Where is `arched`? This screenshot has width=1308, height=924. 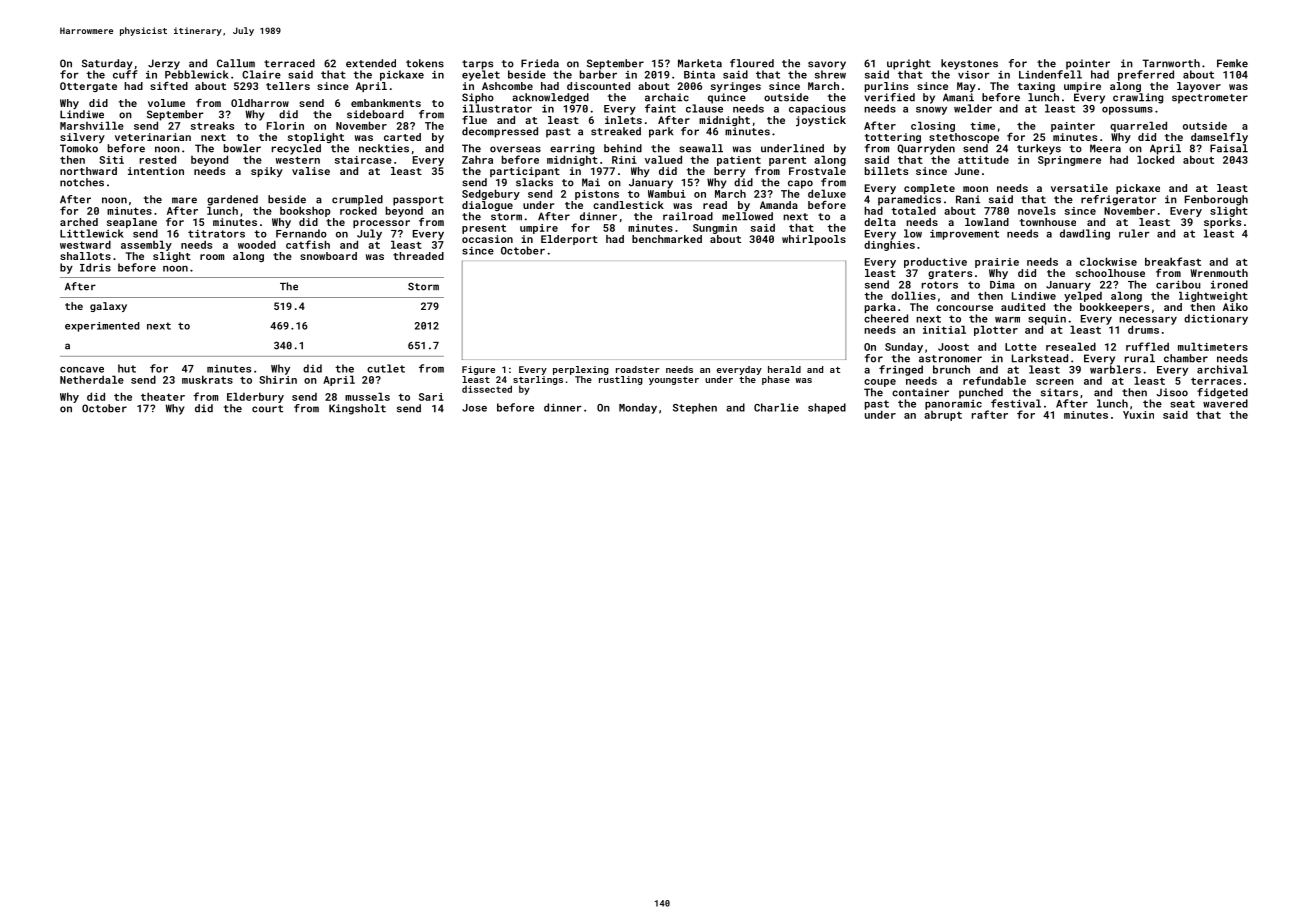
arched is located at coordinates (79, 222).
